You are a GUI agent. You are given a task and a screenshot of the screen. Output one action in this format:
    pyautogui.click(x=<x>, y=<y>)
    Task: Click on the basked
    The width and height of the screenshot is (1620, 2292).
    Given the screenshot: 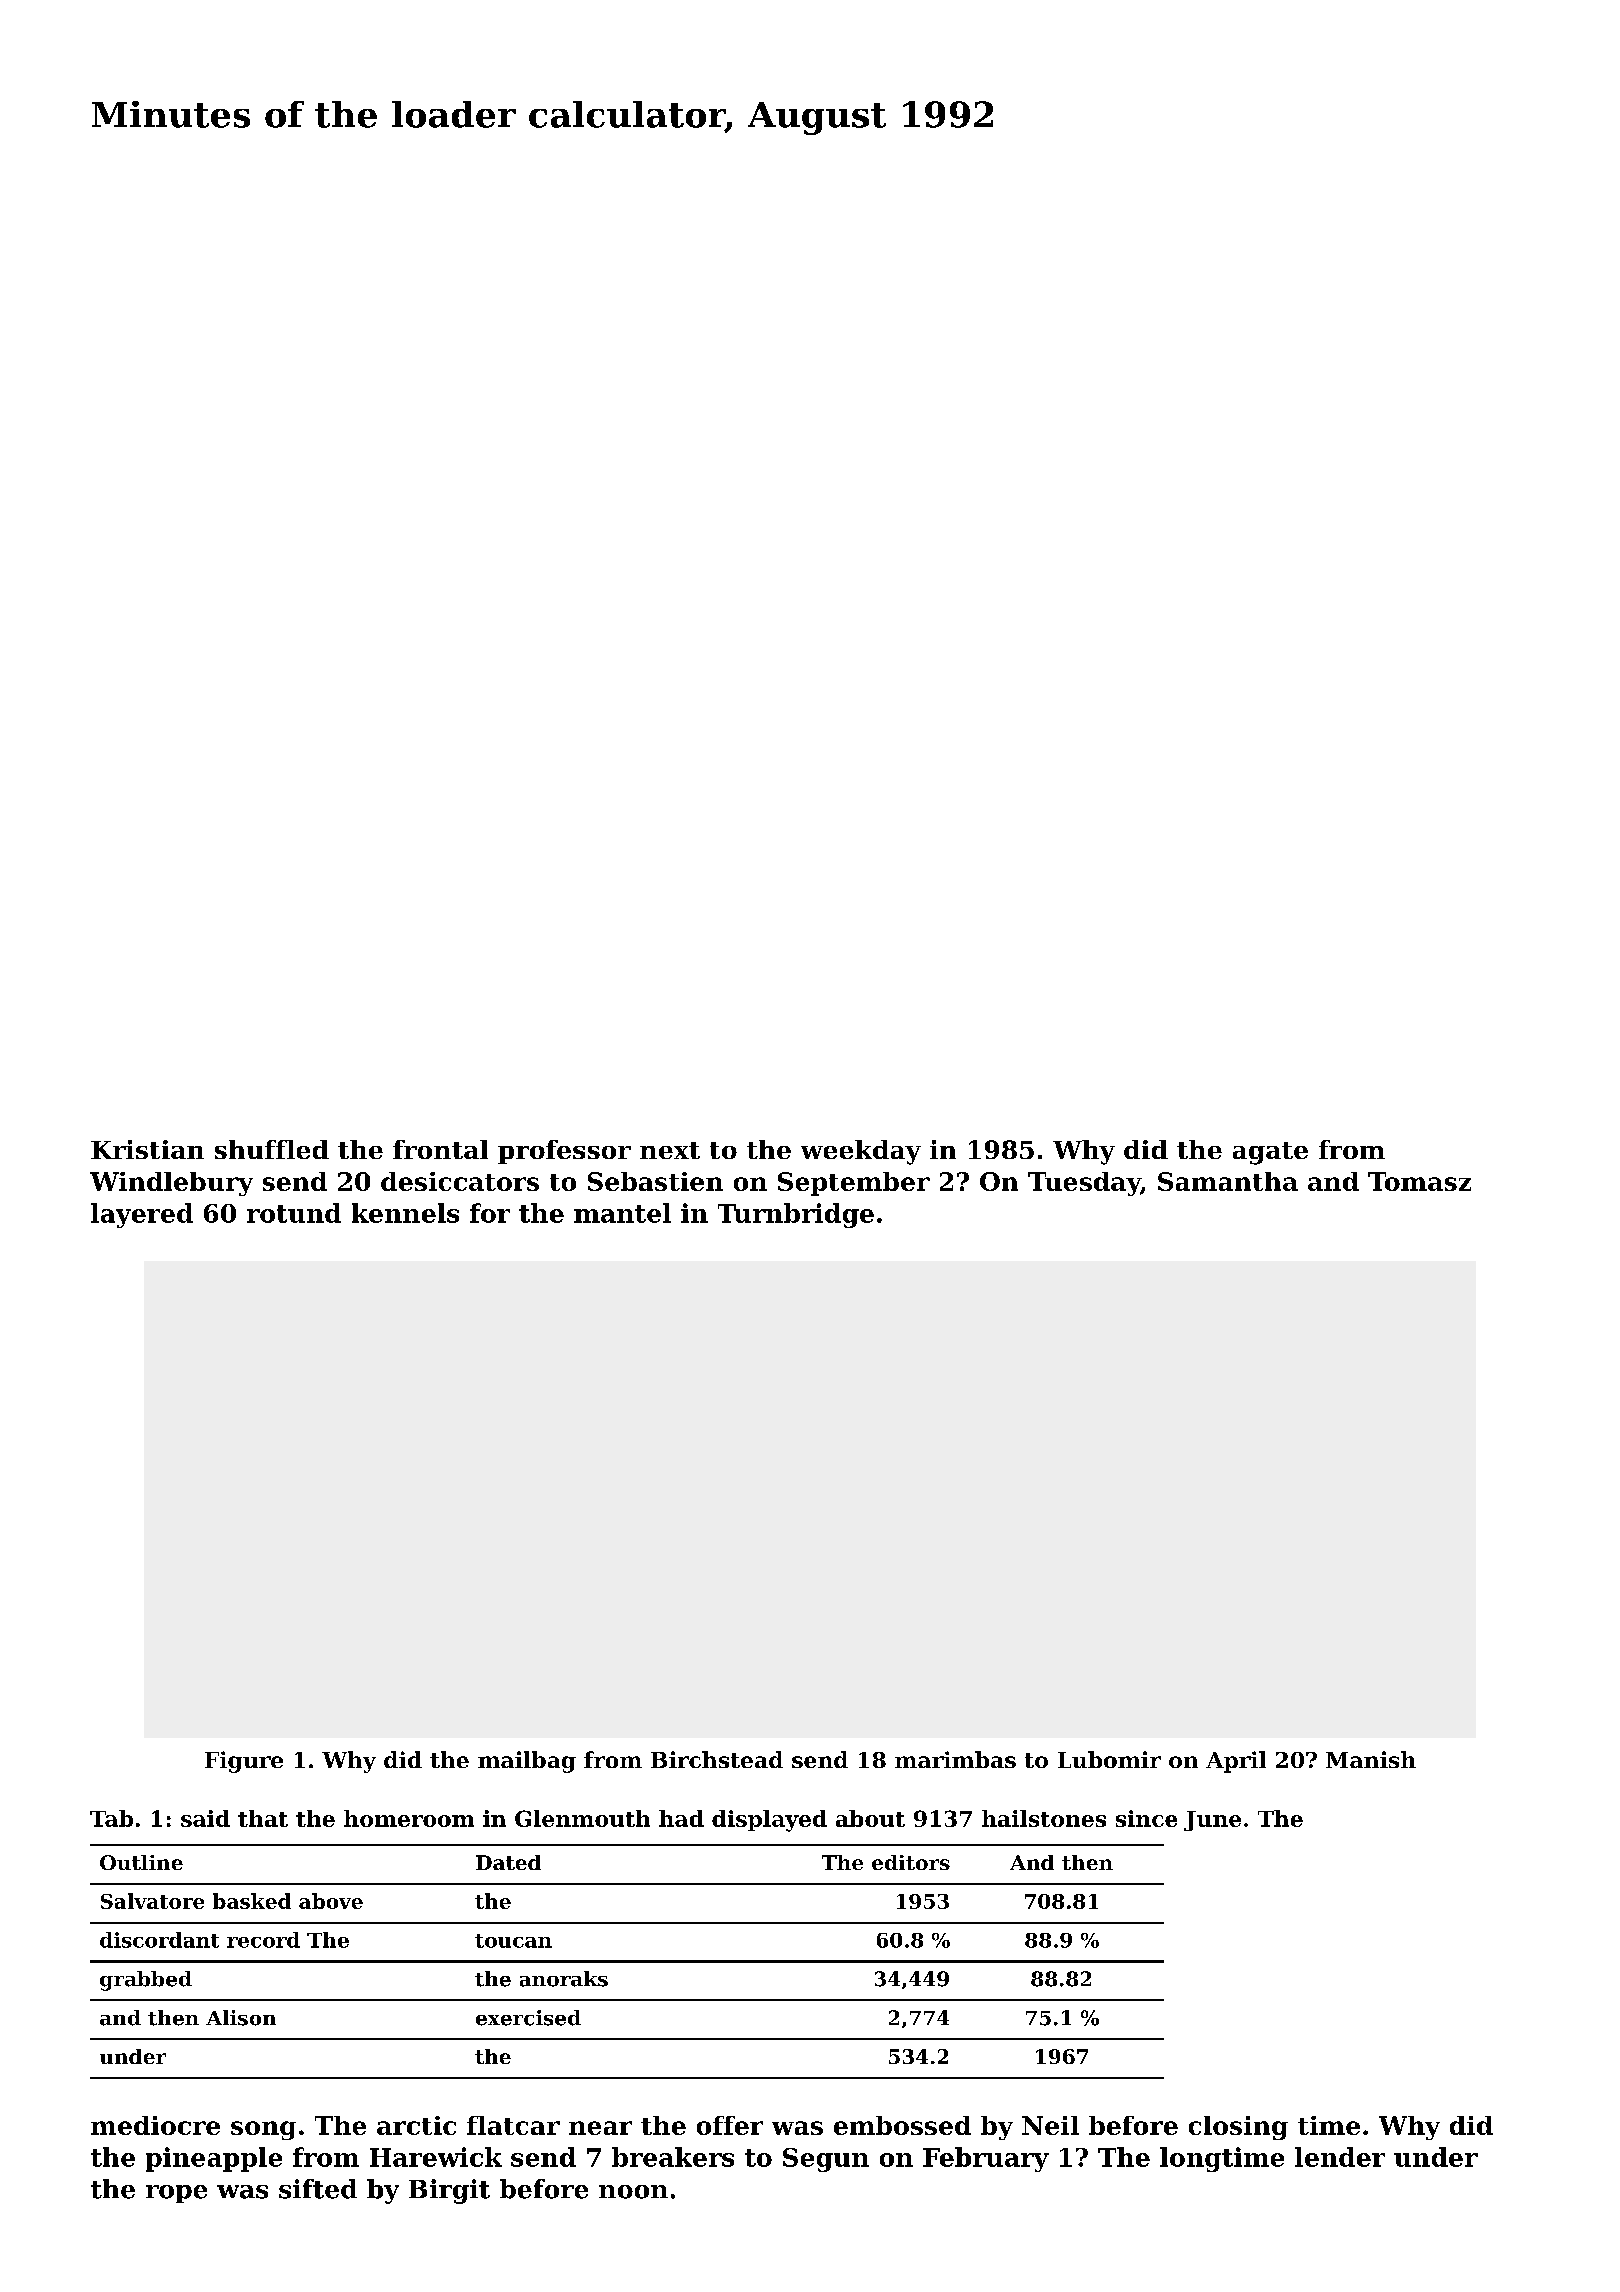 What is the action you would take?
    pyautogui.click(x=252, y=1901)
